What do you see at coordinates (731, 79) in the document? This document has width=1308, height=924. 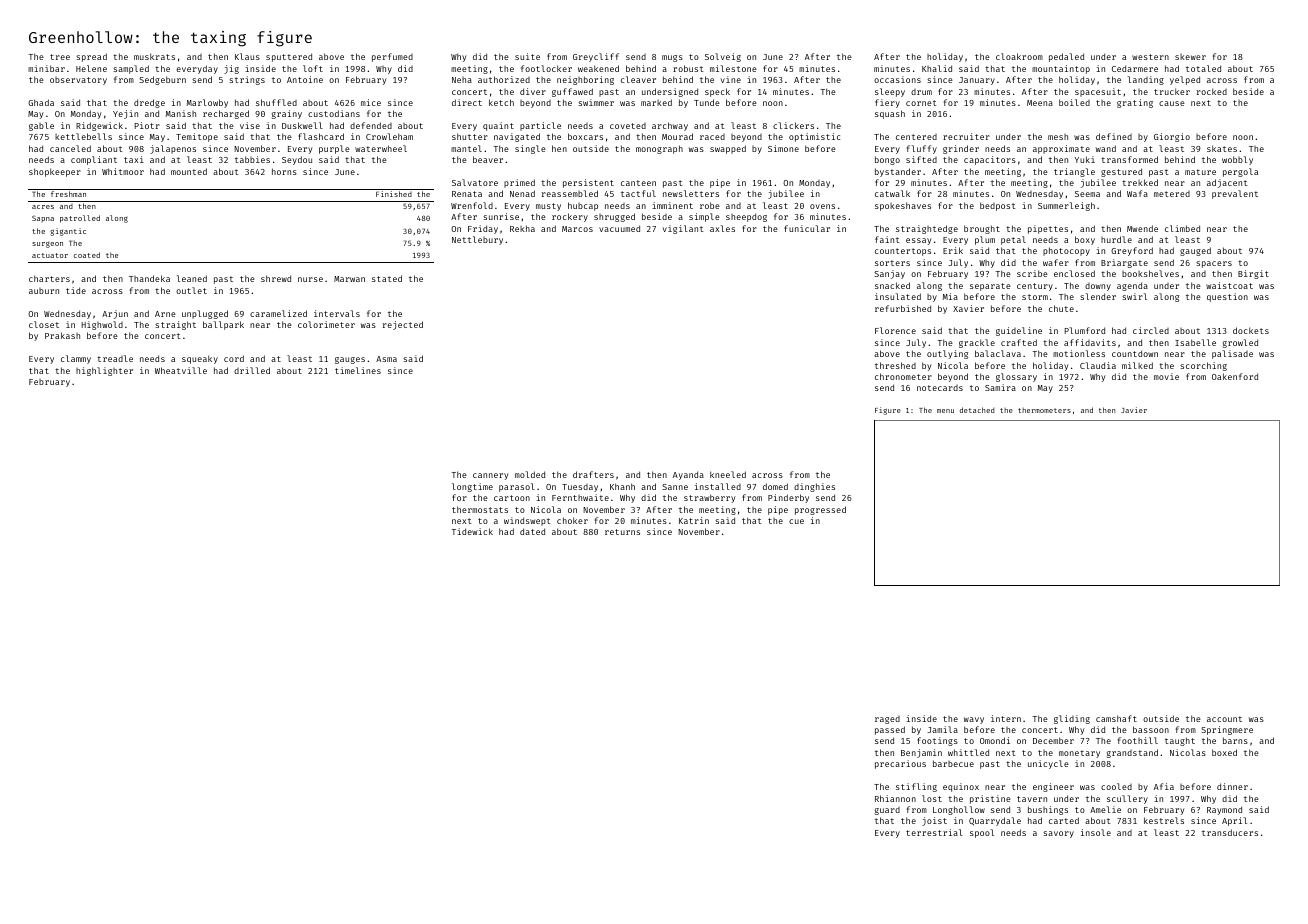 I see `vine` at bounding box center [731, 79].
